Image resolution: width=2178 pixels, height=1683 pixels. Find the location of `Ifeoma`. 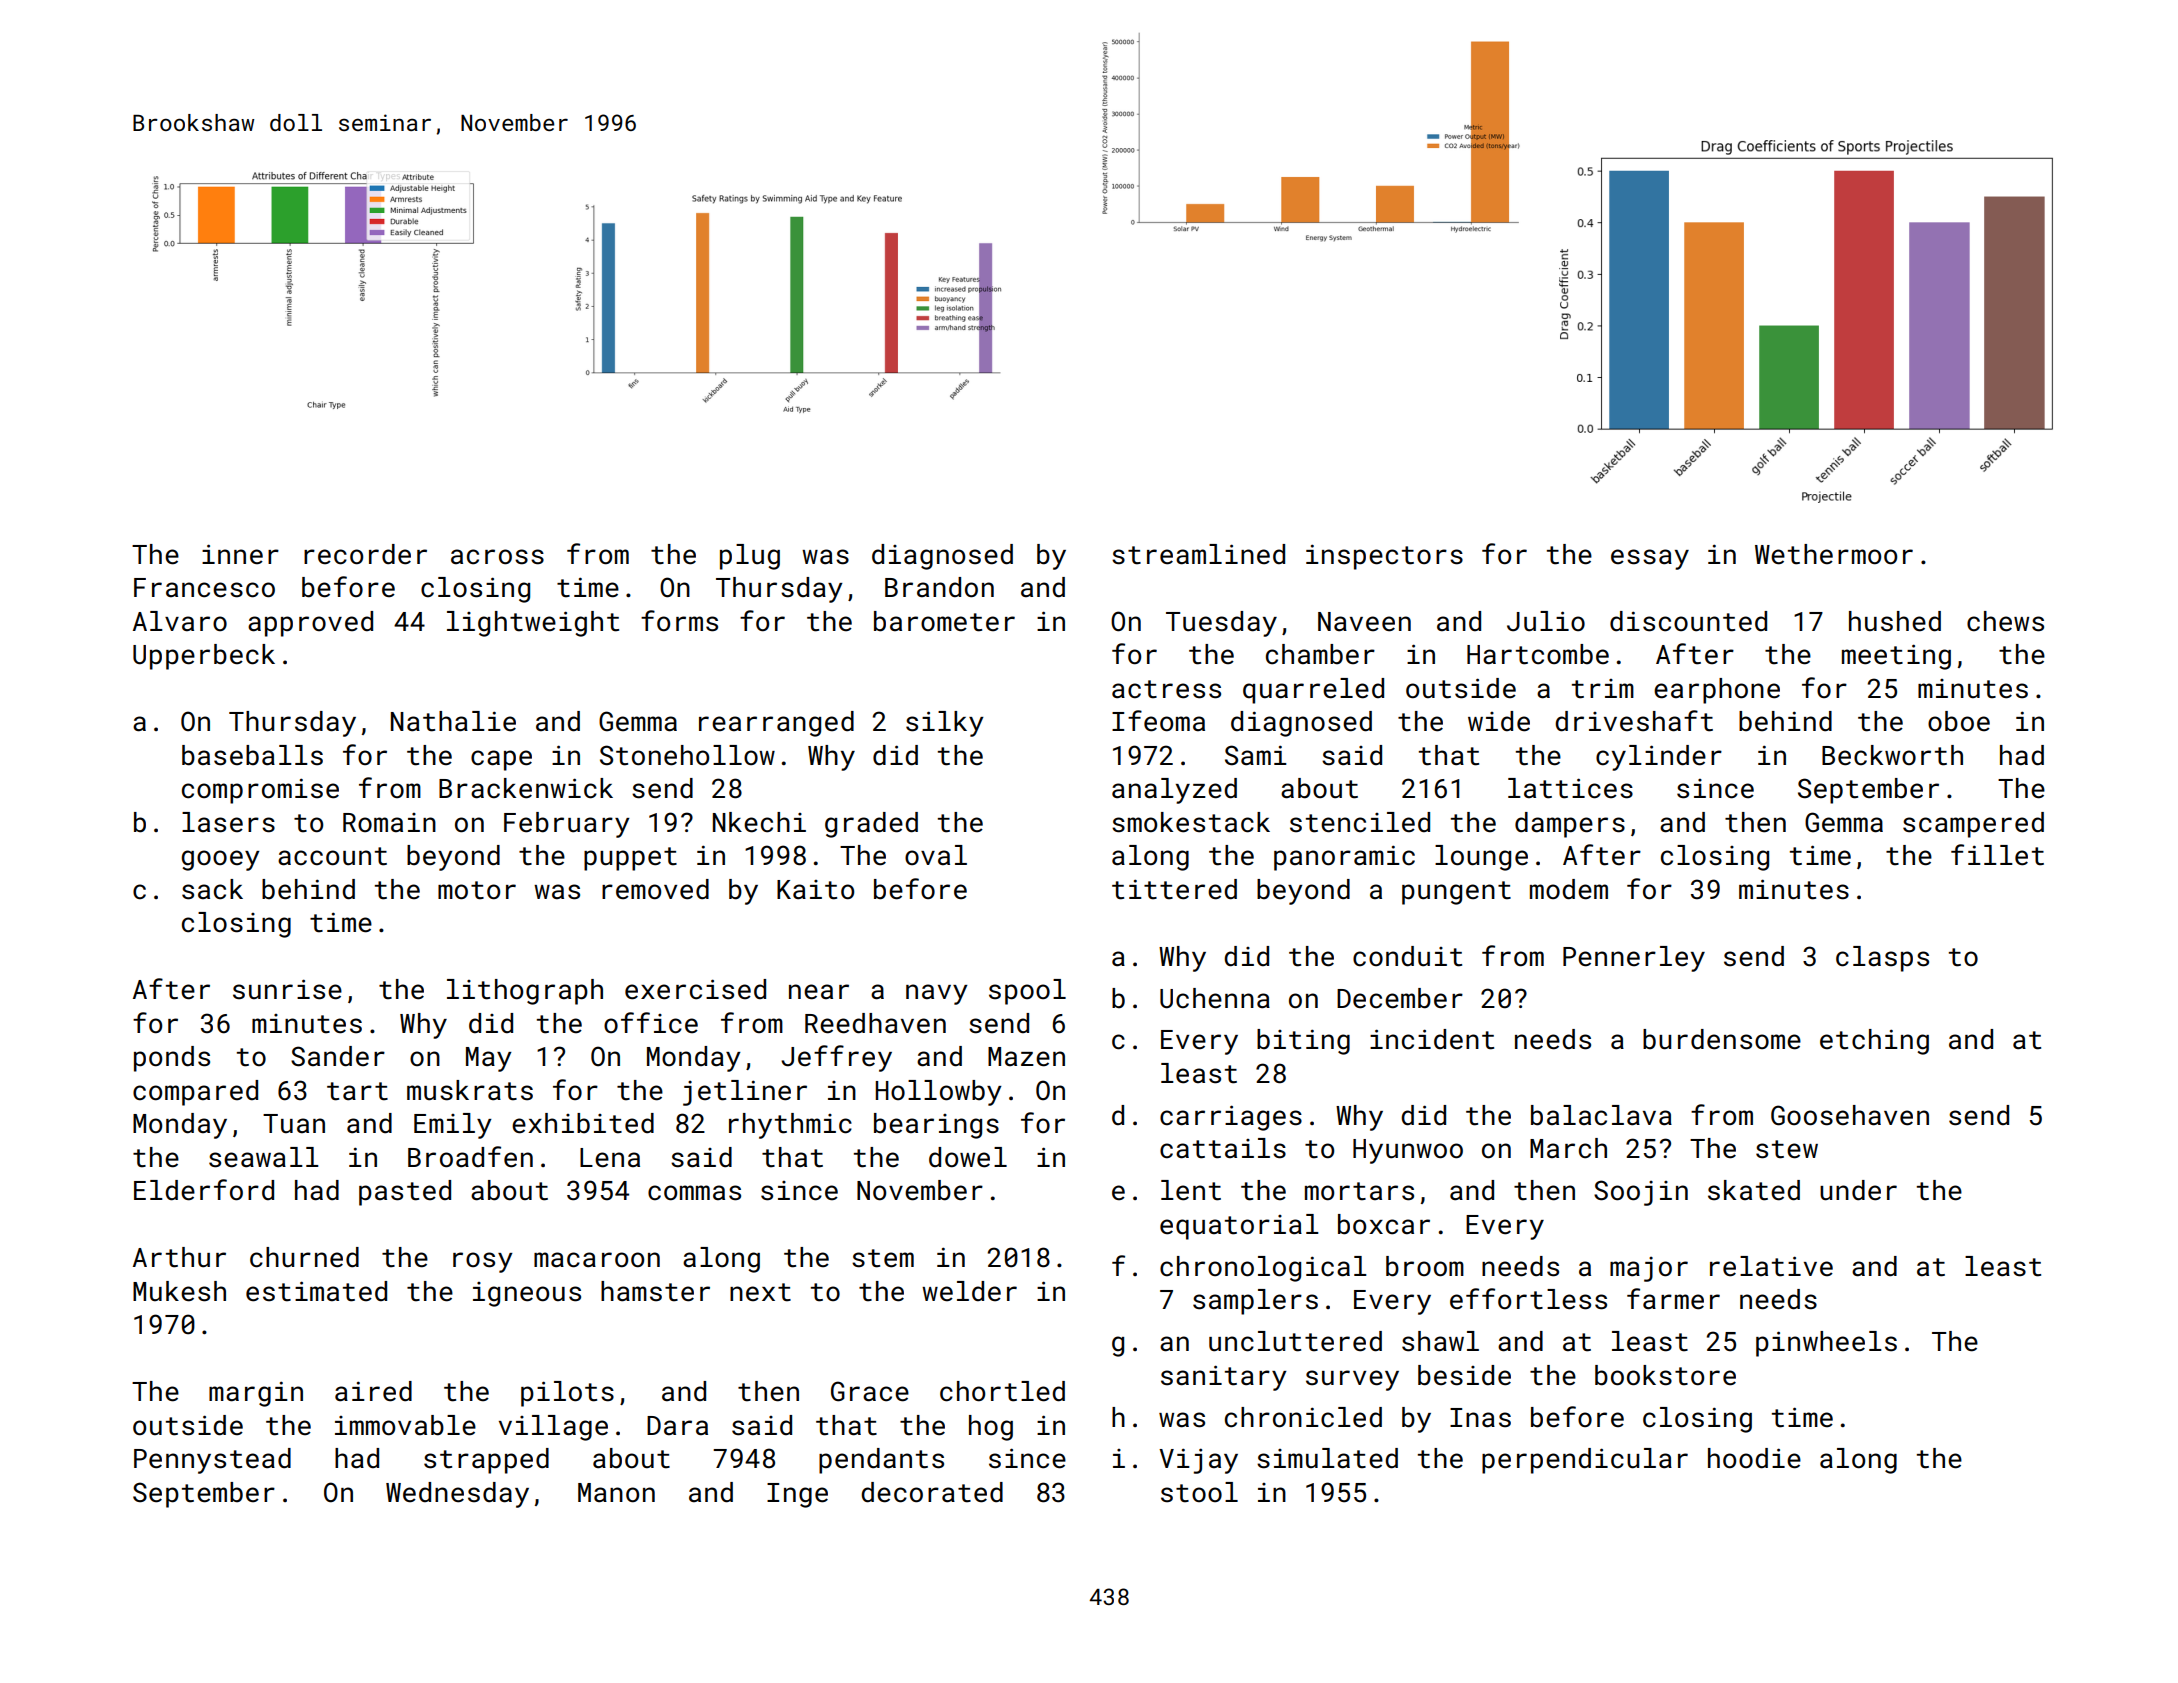

Ifeoma is located at coordinates (1158, 721).
